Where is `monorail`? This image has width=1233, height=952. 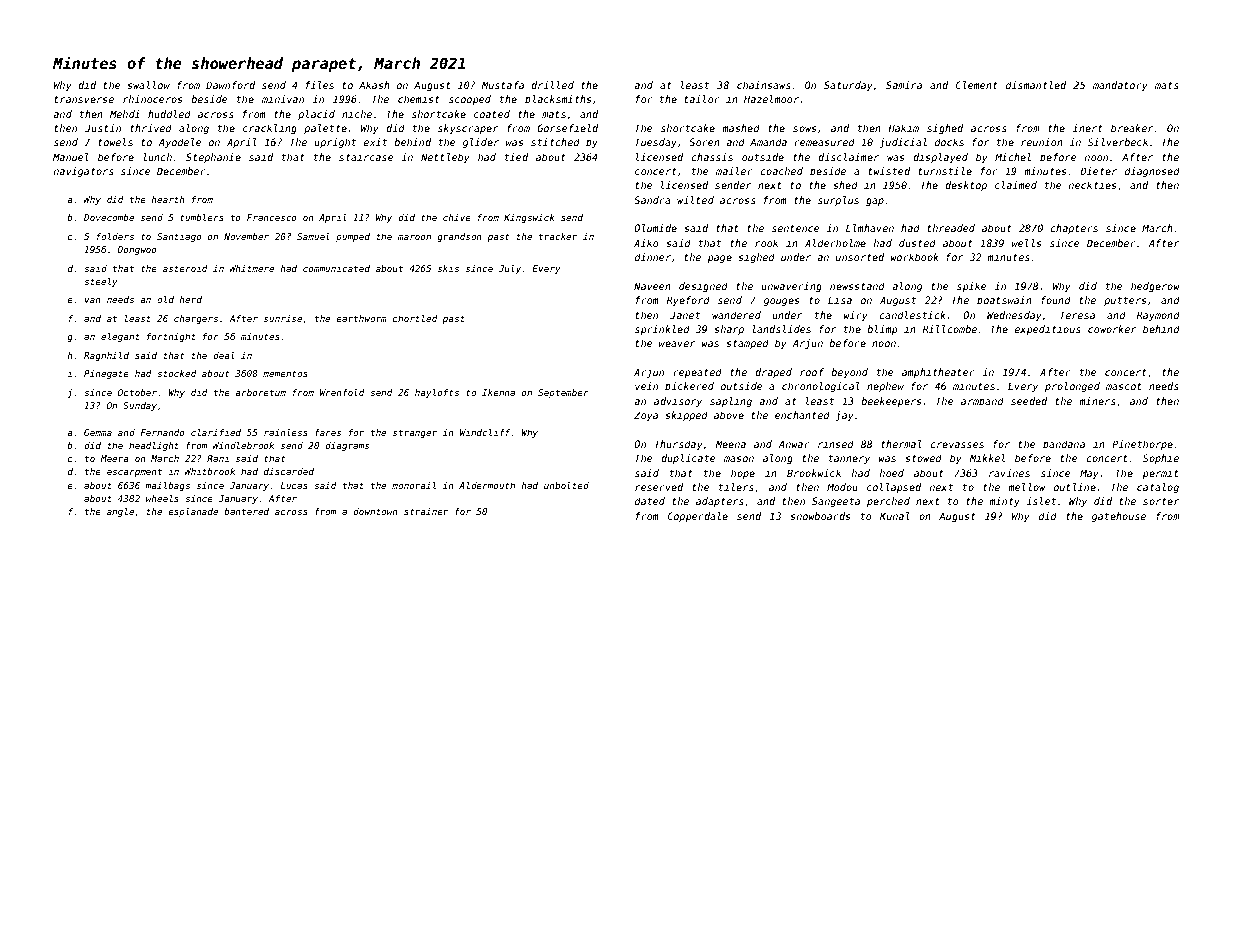 monorail is located at coordinates (414, 485).
